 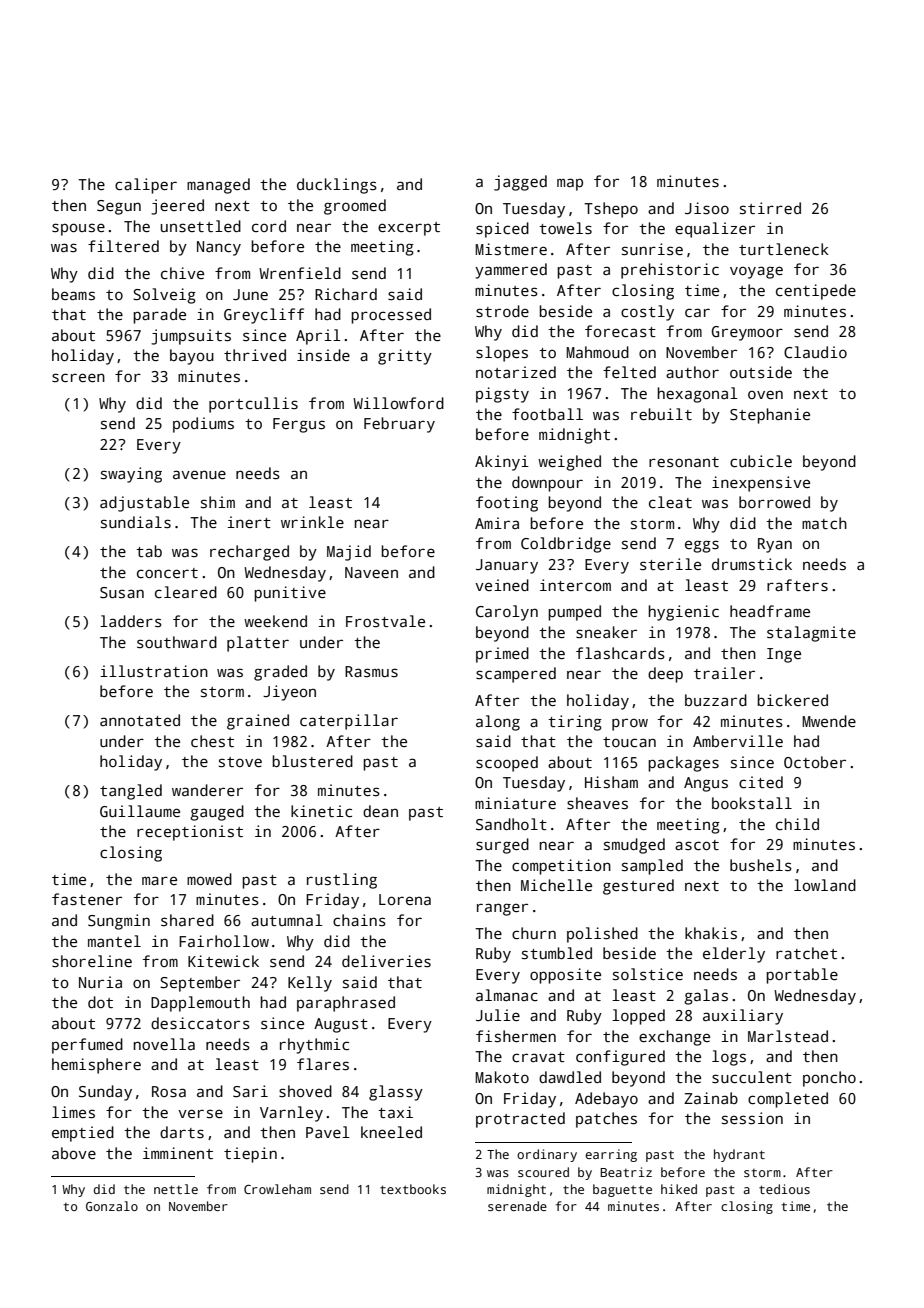 I want to click on sundials, so click(x=136, y=522).
